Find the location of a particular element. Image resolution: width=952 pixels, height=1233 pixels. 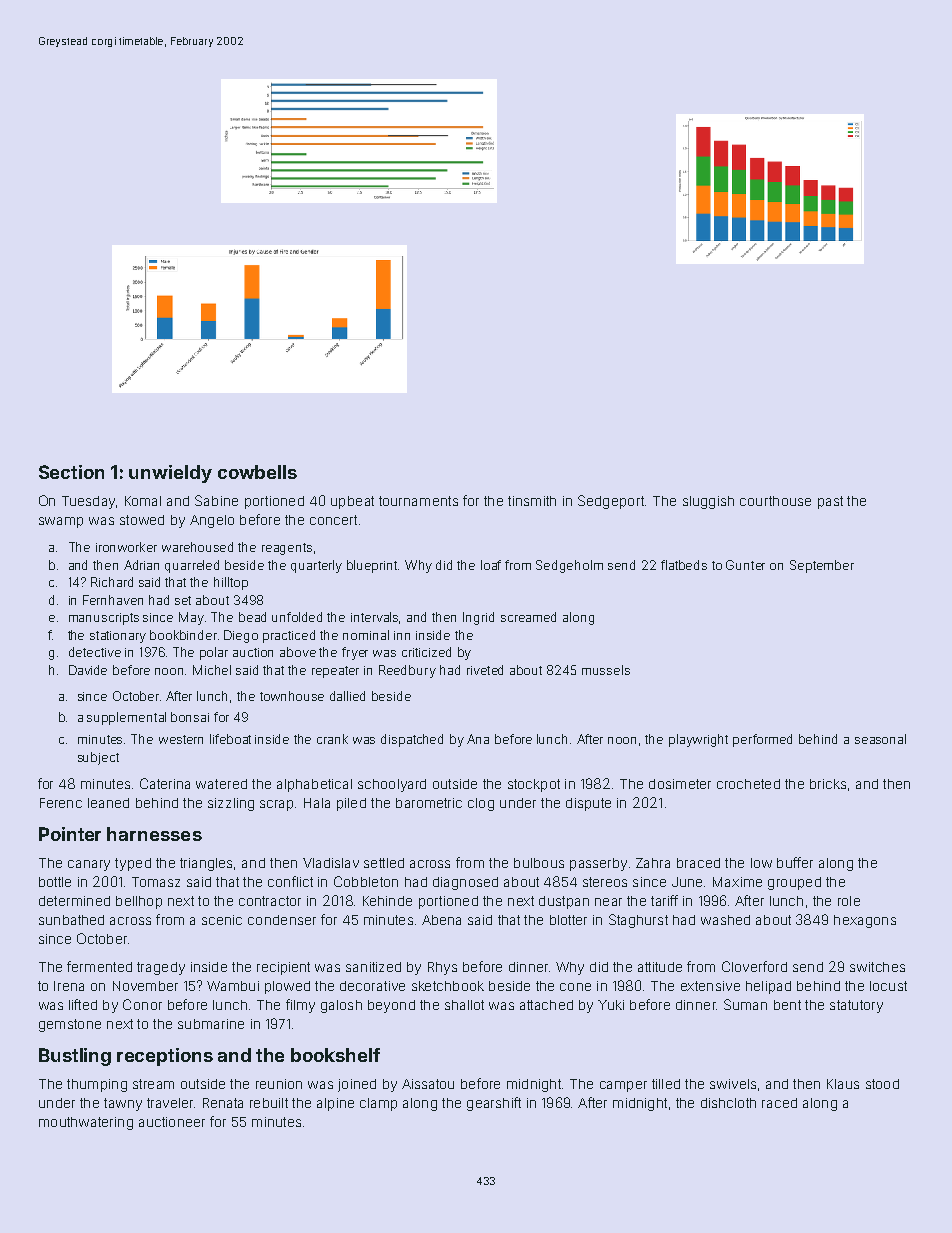

dispatched is located at coordinates (412, 740).
